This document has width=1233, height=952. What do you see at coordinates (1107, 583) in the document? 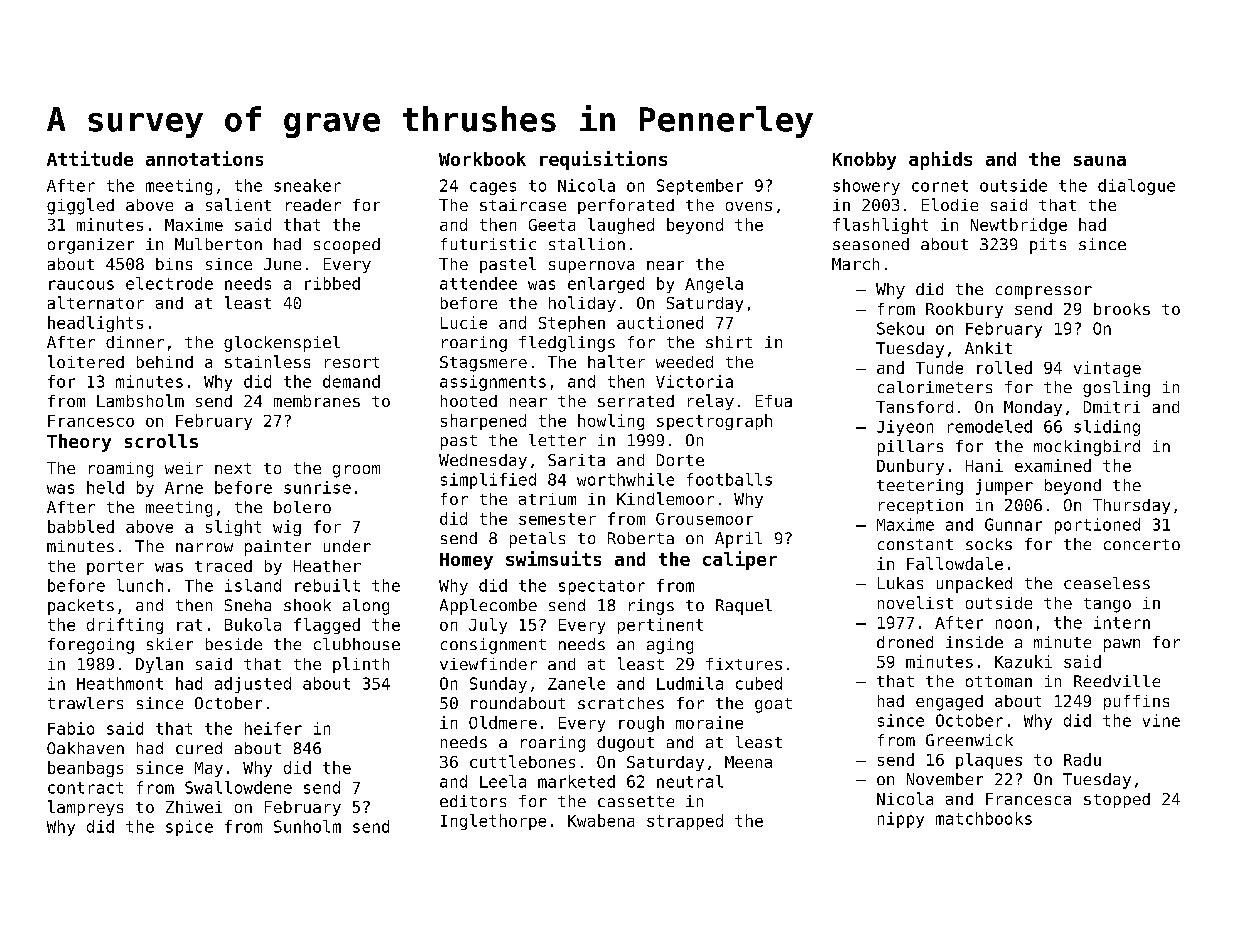
I see `ceaseless` at bounding box center [1107, 583].
